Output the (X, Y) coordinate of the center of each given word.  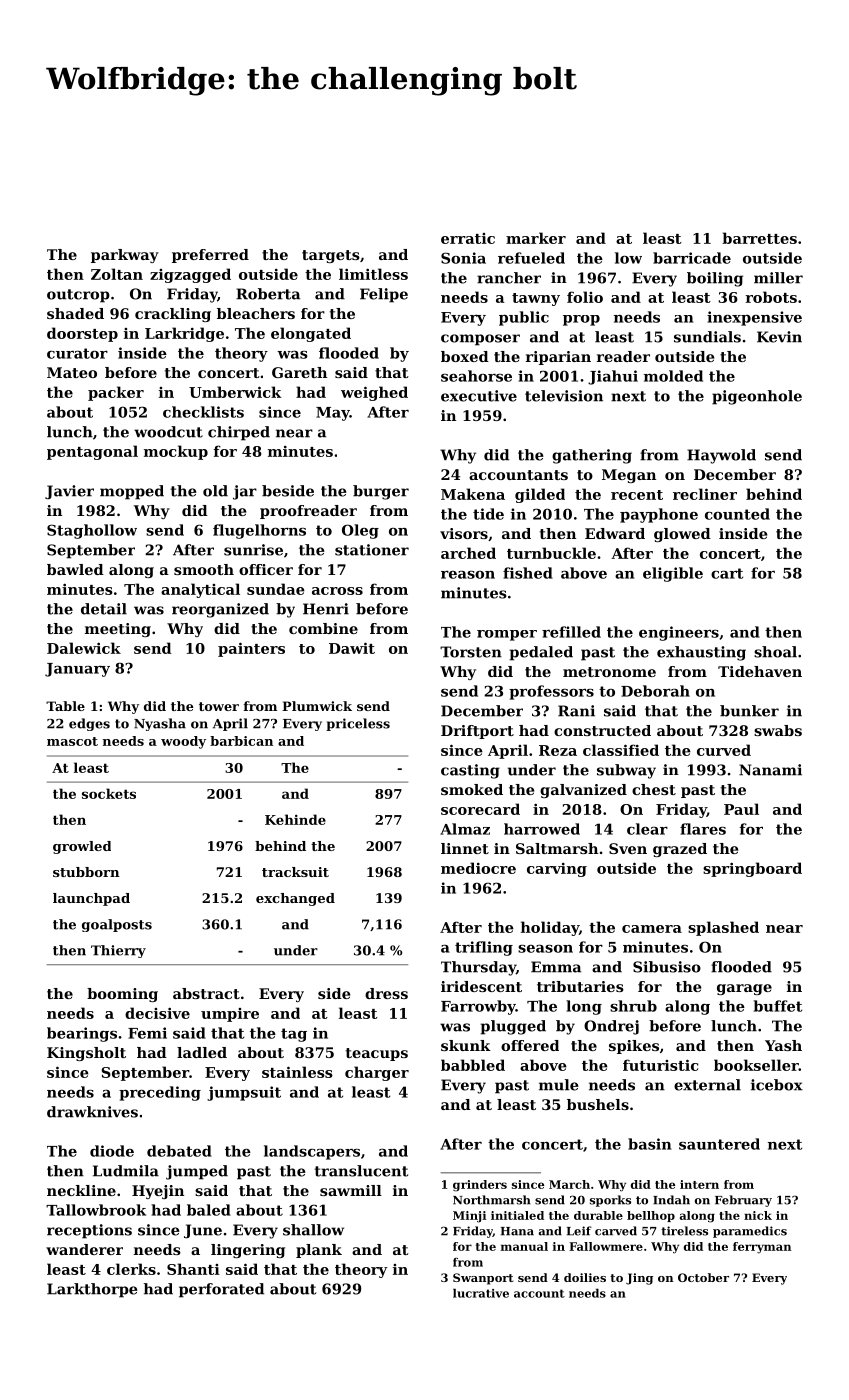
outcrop (78, 296)
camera (652, 929)
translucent (361, 1171)
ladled (202, 1052)
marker (536, 238)
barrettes (759, 238)
